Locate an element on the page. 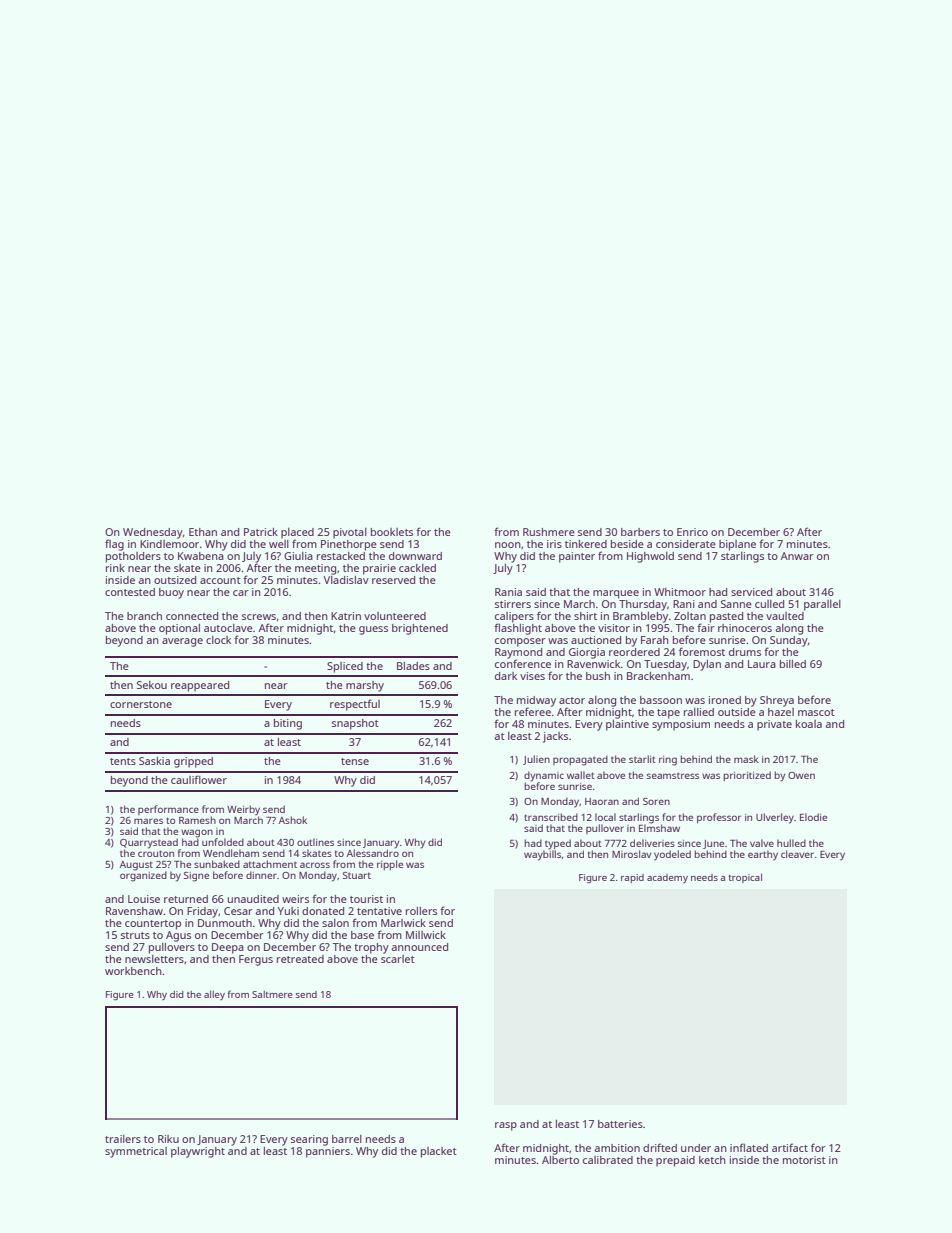  Shreya is located at coordinates (777, 701).
